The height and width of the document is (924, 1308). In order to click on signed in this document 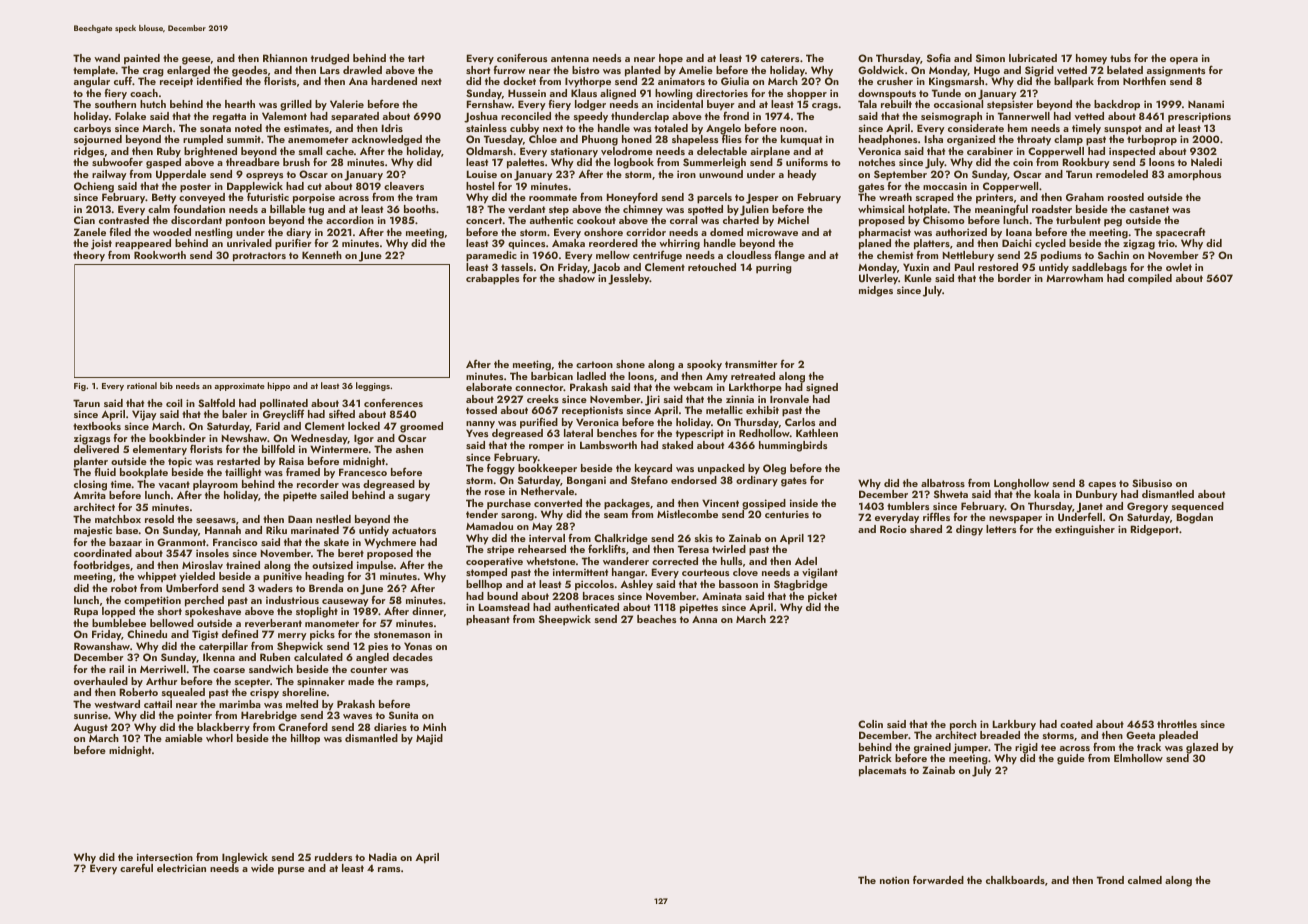, I will do `click(822, 388)`.
